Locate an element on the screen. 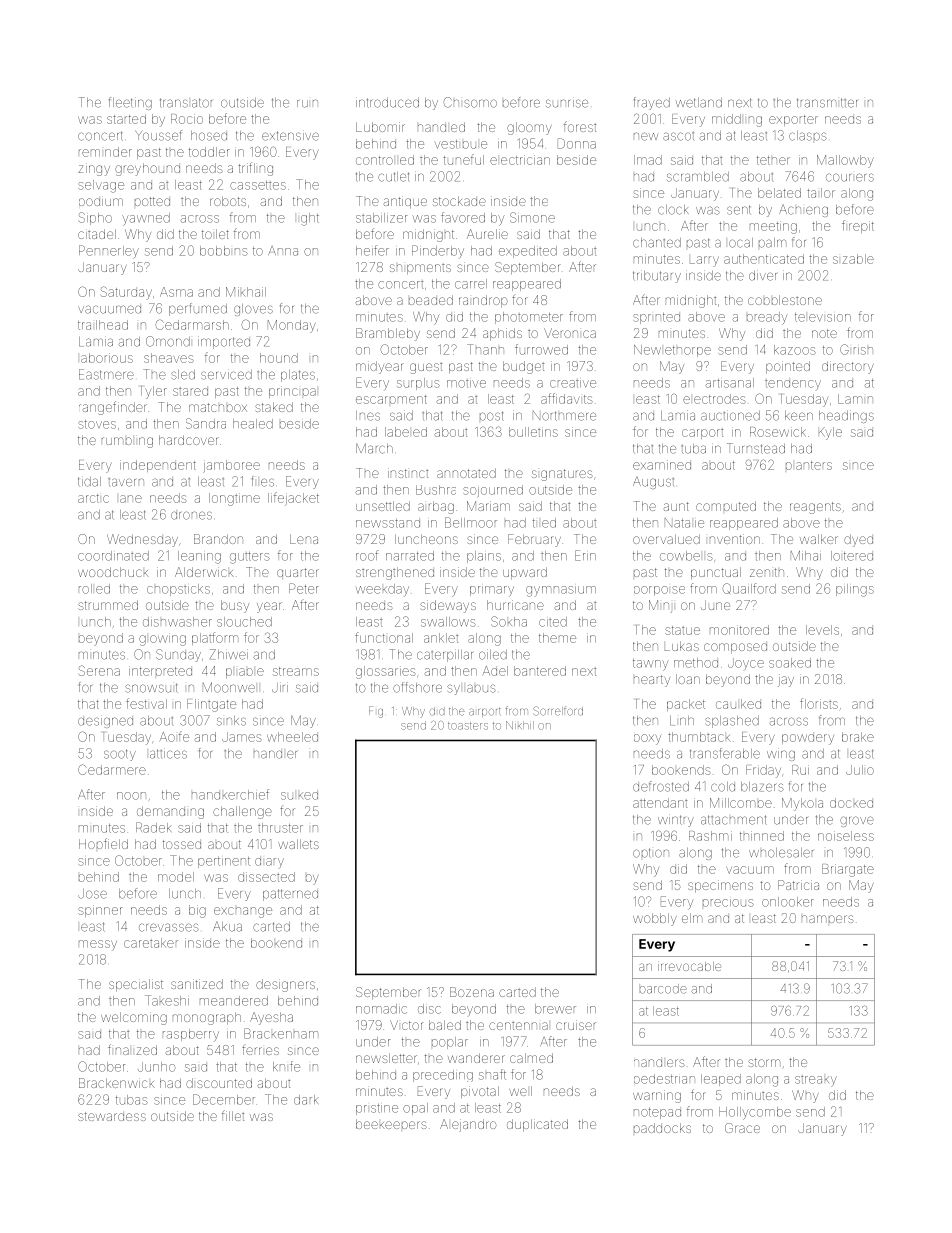 The width and height of the screenshot is (952, 1233). tributary is located at coordinates (657, 276).
